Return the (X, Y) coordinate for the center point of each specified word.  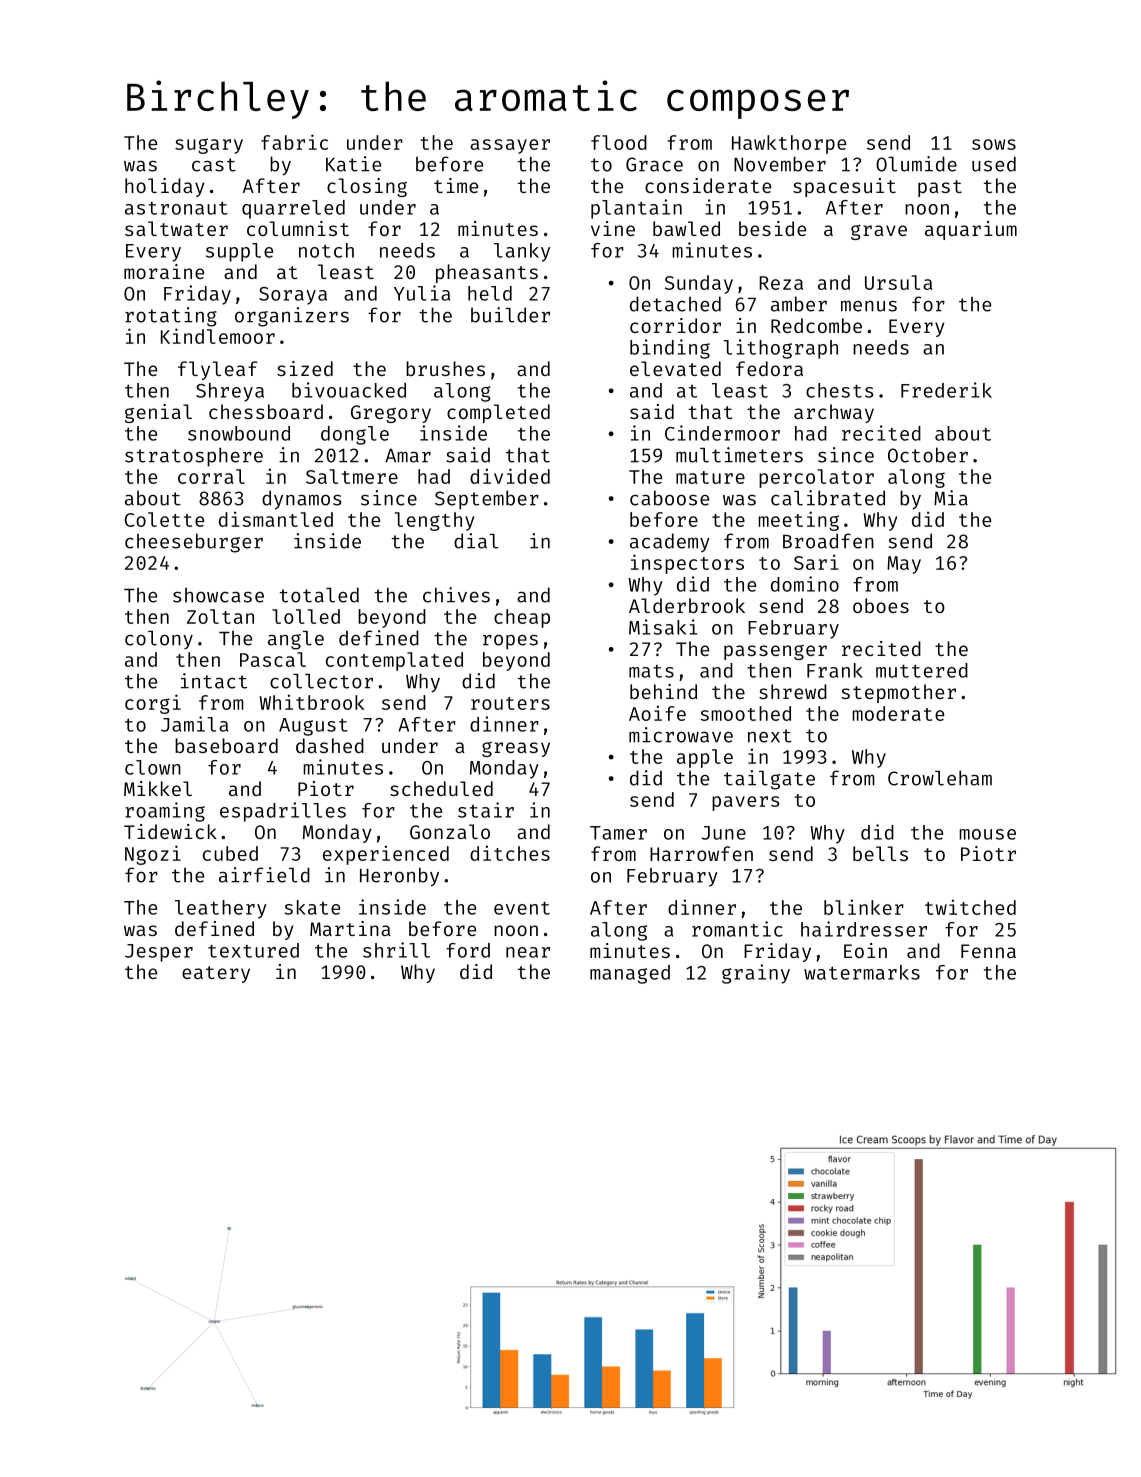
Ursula (898, 282)
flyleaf (218, 370)
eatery (216, 974)
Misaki (663, 627)
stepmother (899, 693)
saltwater (176, 228)
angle (296, 640)
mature (710, 477)
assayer (510, 146)
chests (840, 390)
